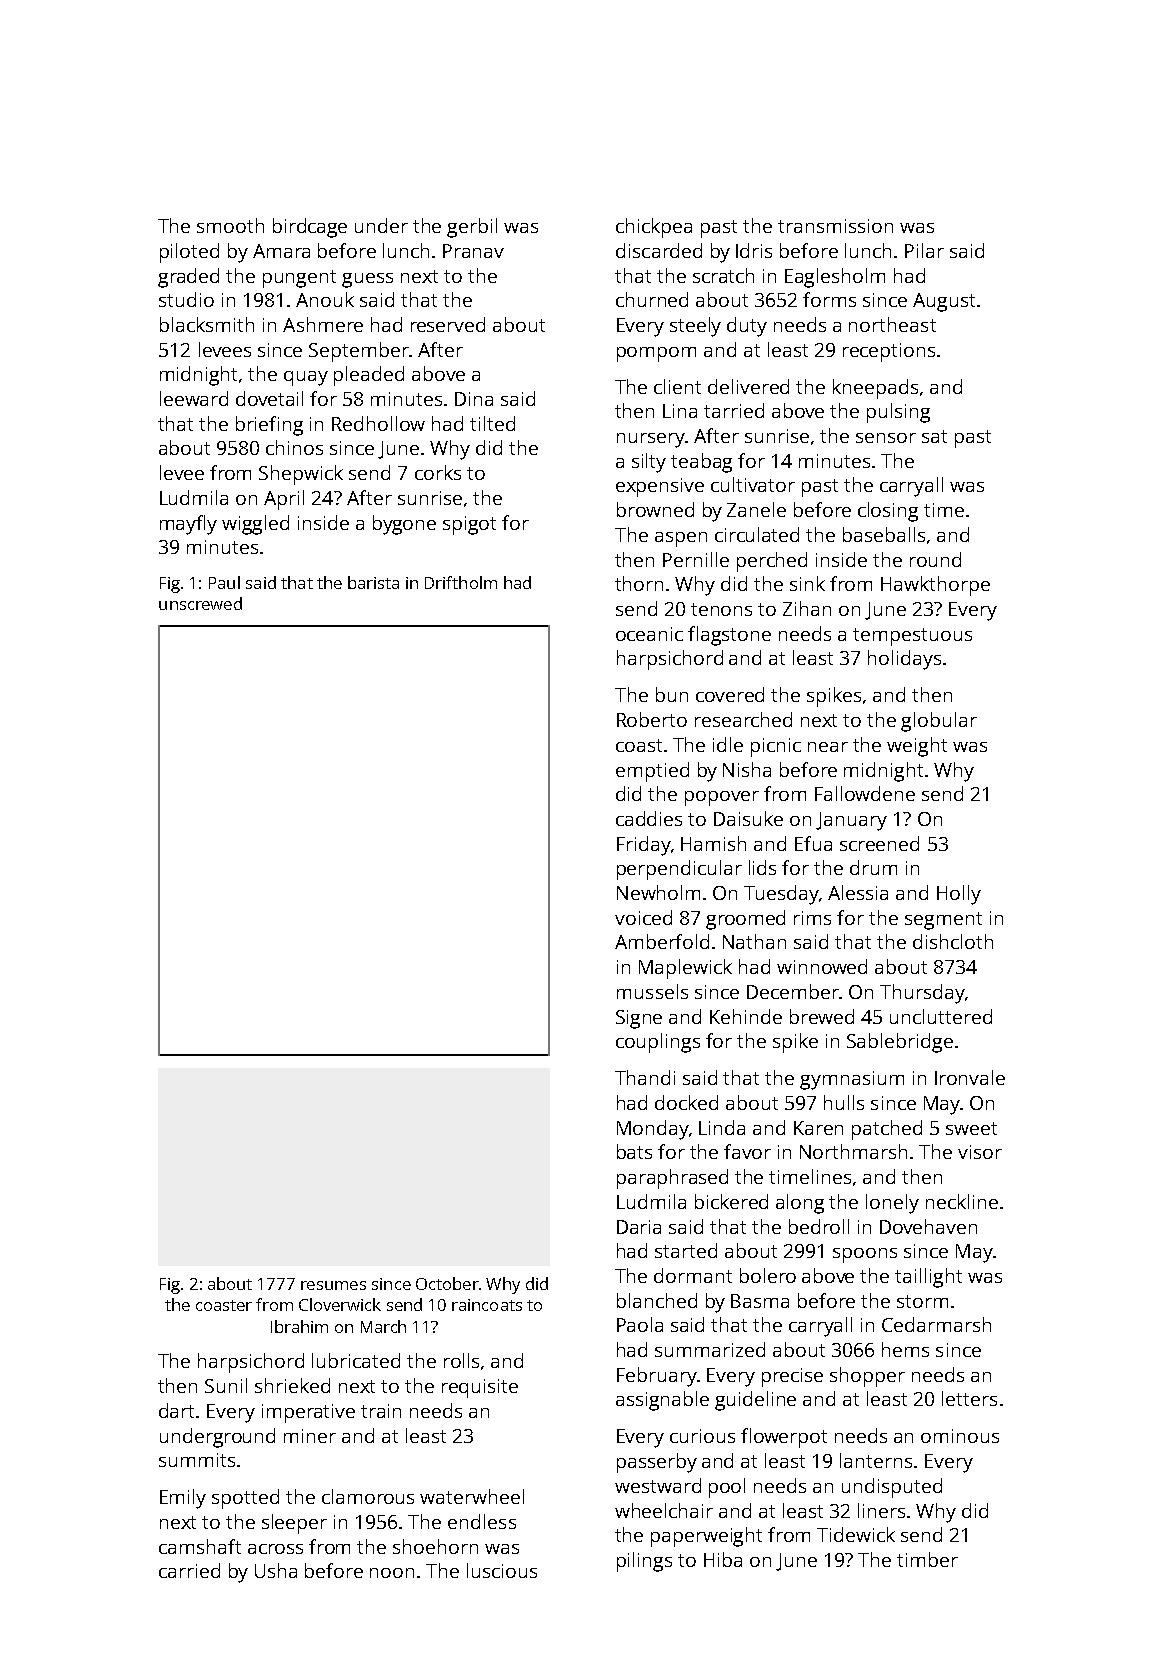  I want to click on lanterns, so click(876, 1460).
